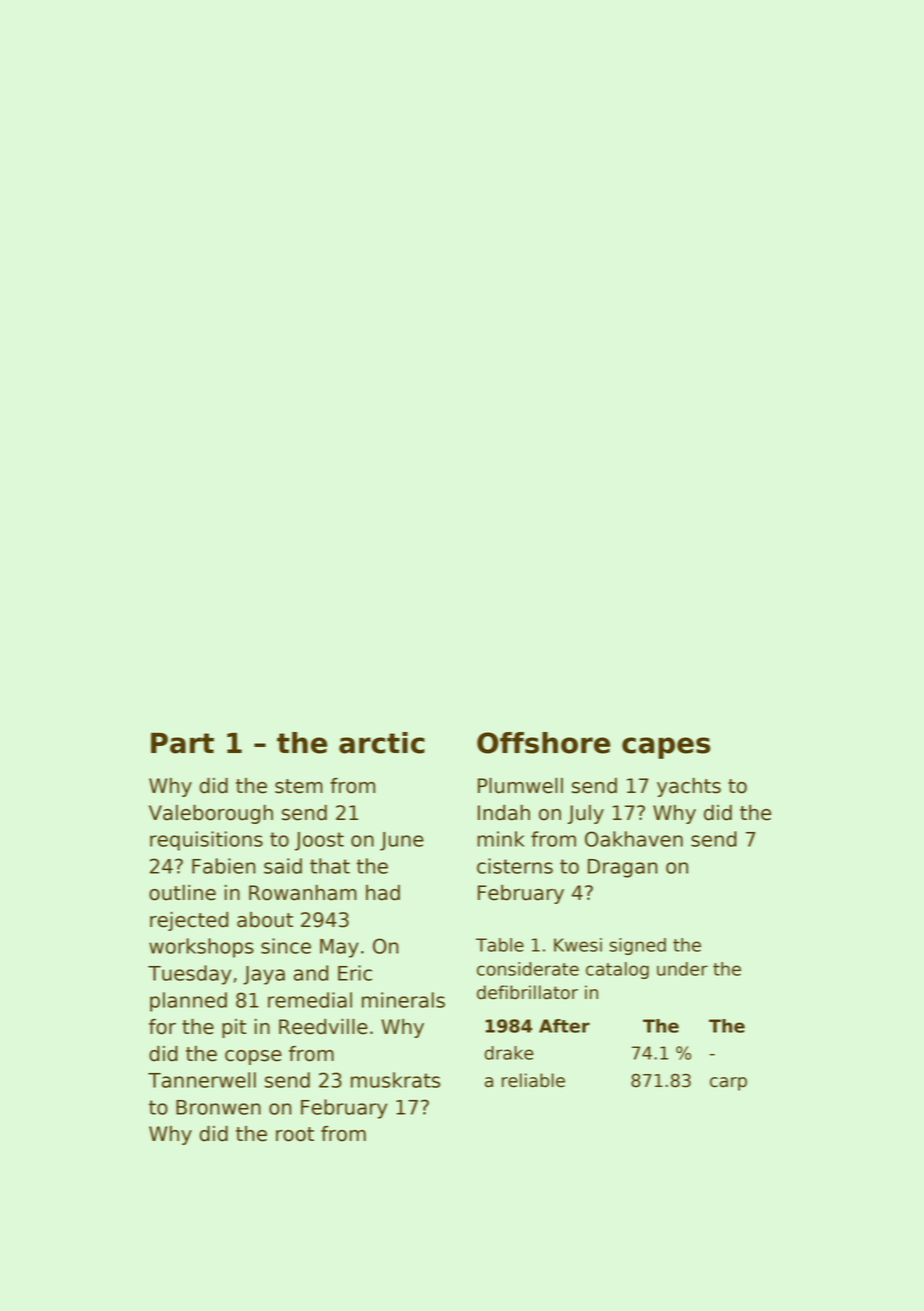 This image has height=1311, width=924. Describe the element at coordinates (623, 868) in the image. I see `Dragan` at that location.
